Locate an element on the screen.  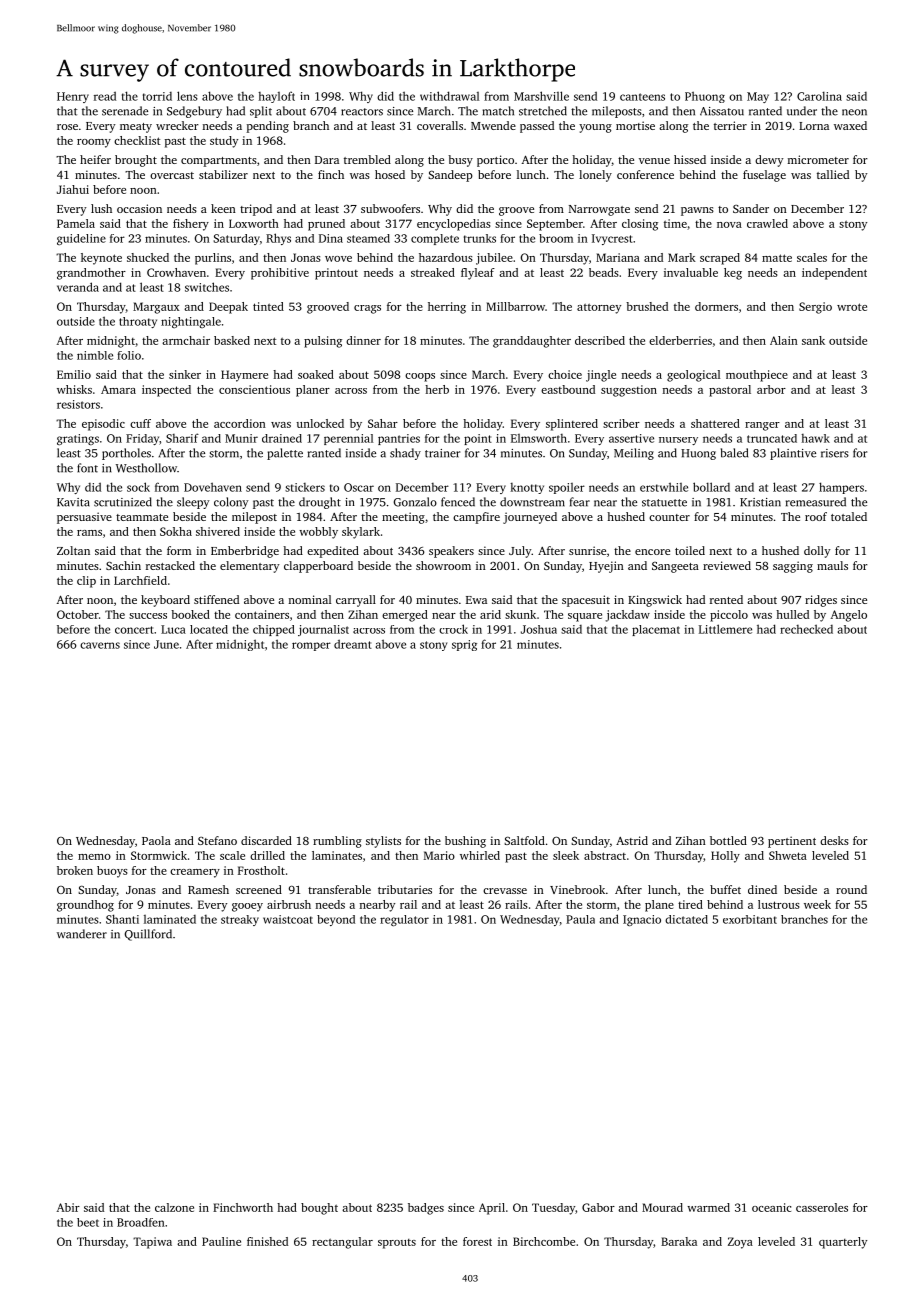
tributaries is located at coordinates (405, 889).
